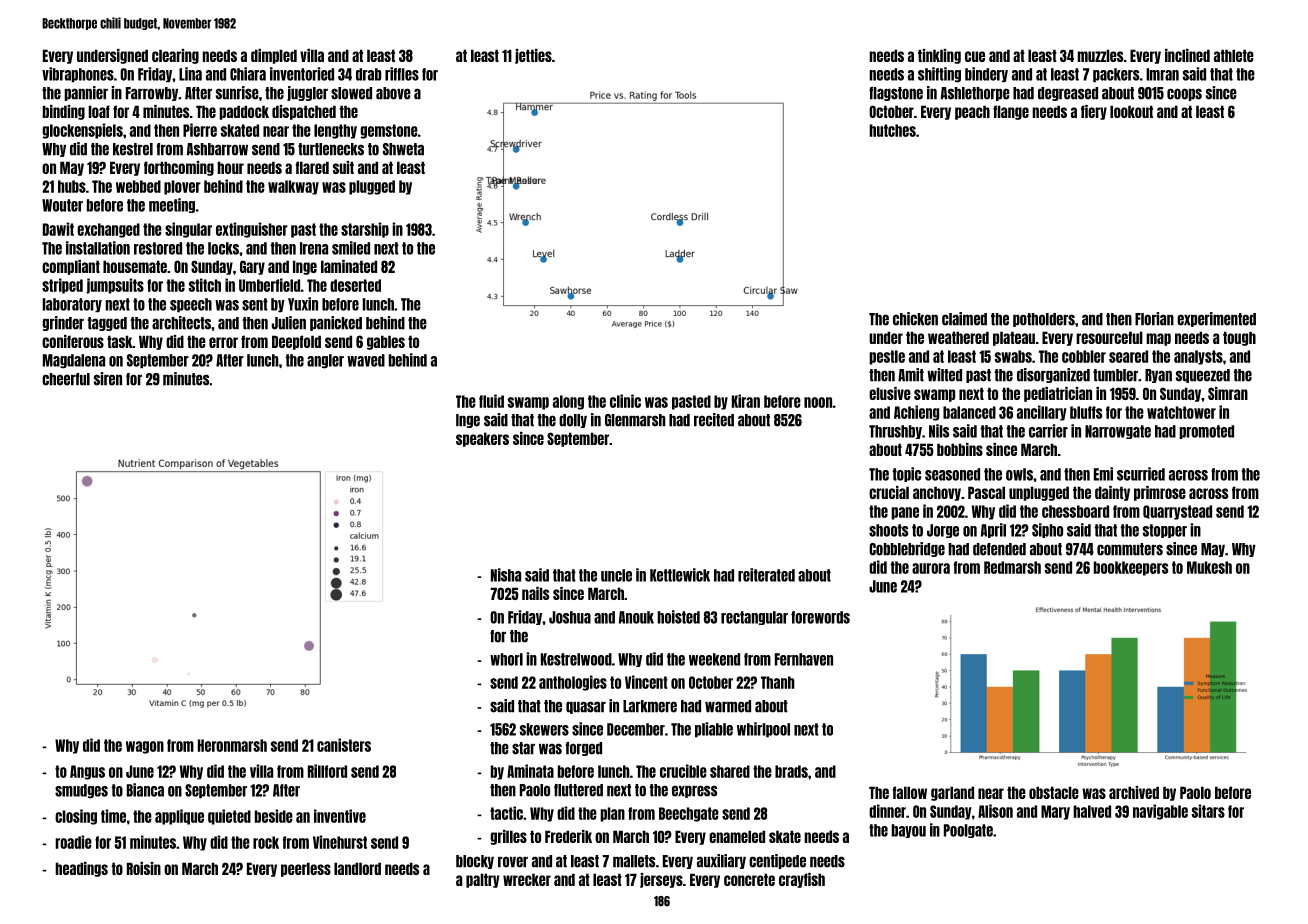  I want to click on jetties, so click(533, 56).
